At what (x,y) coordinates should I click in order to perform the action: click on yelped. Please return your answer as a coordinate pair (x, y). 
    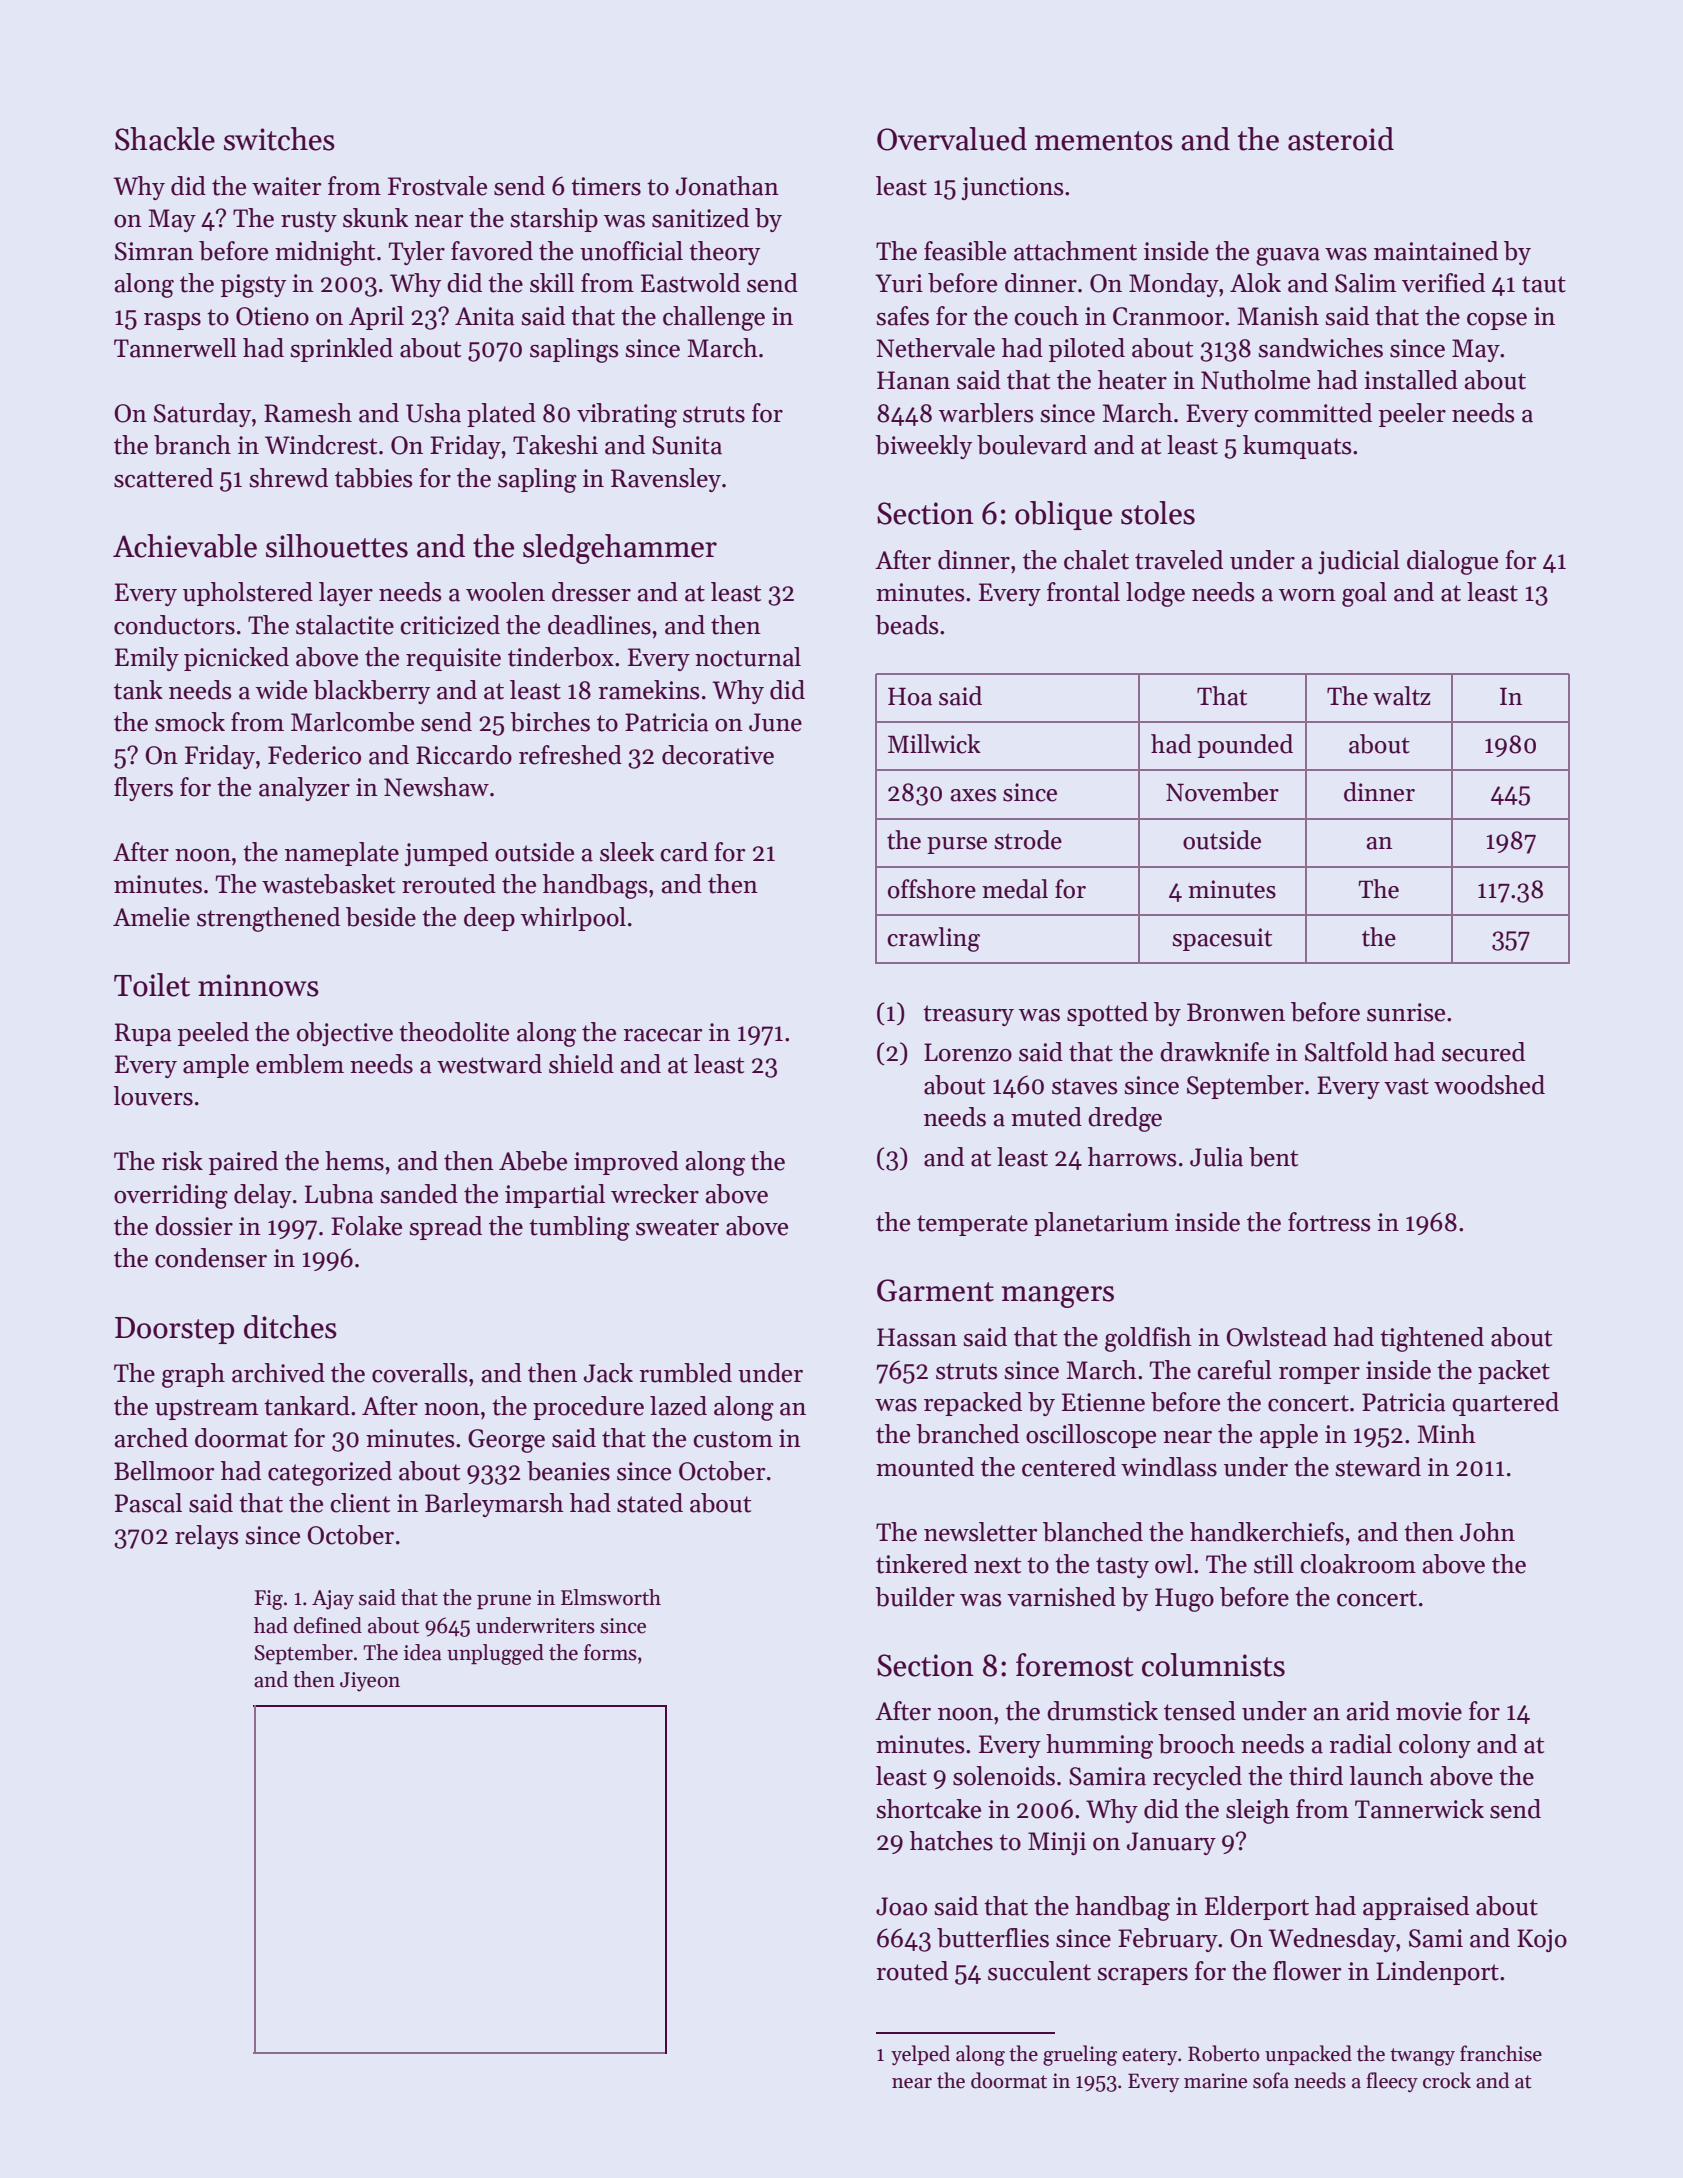
    Looking at the image, I should click on (920, 2055).
